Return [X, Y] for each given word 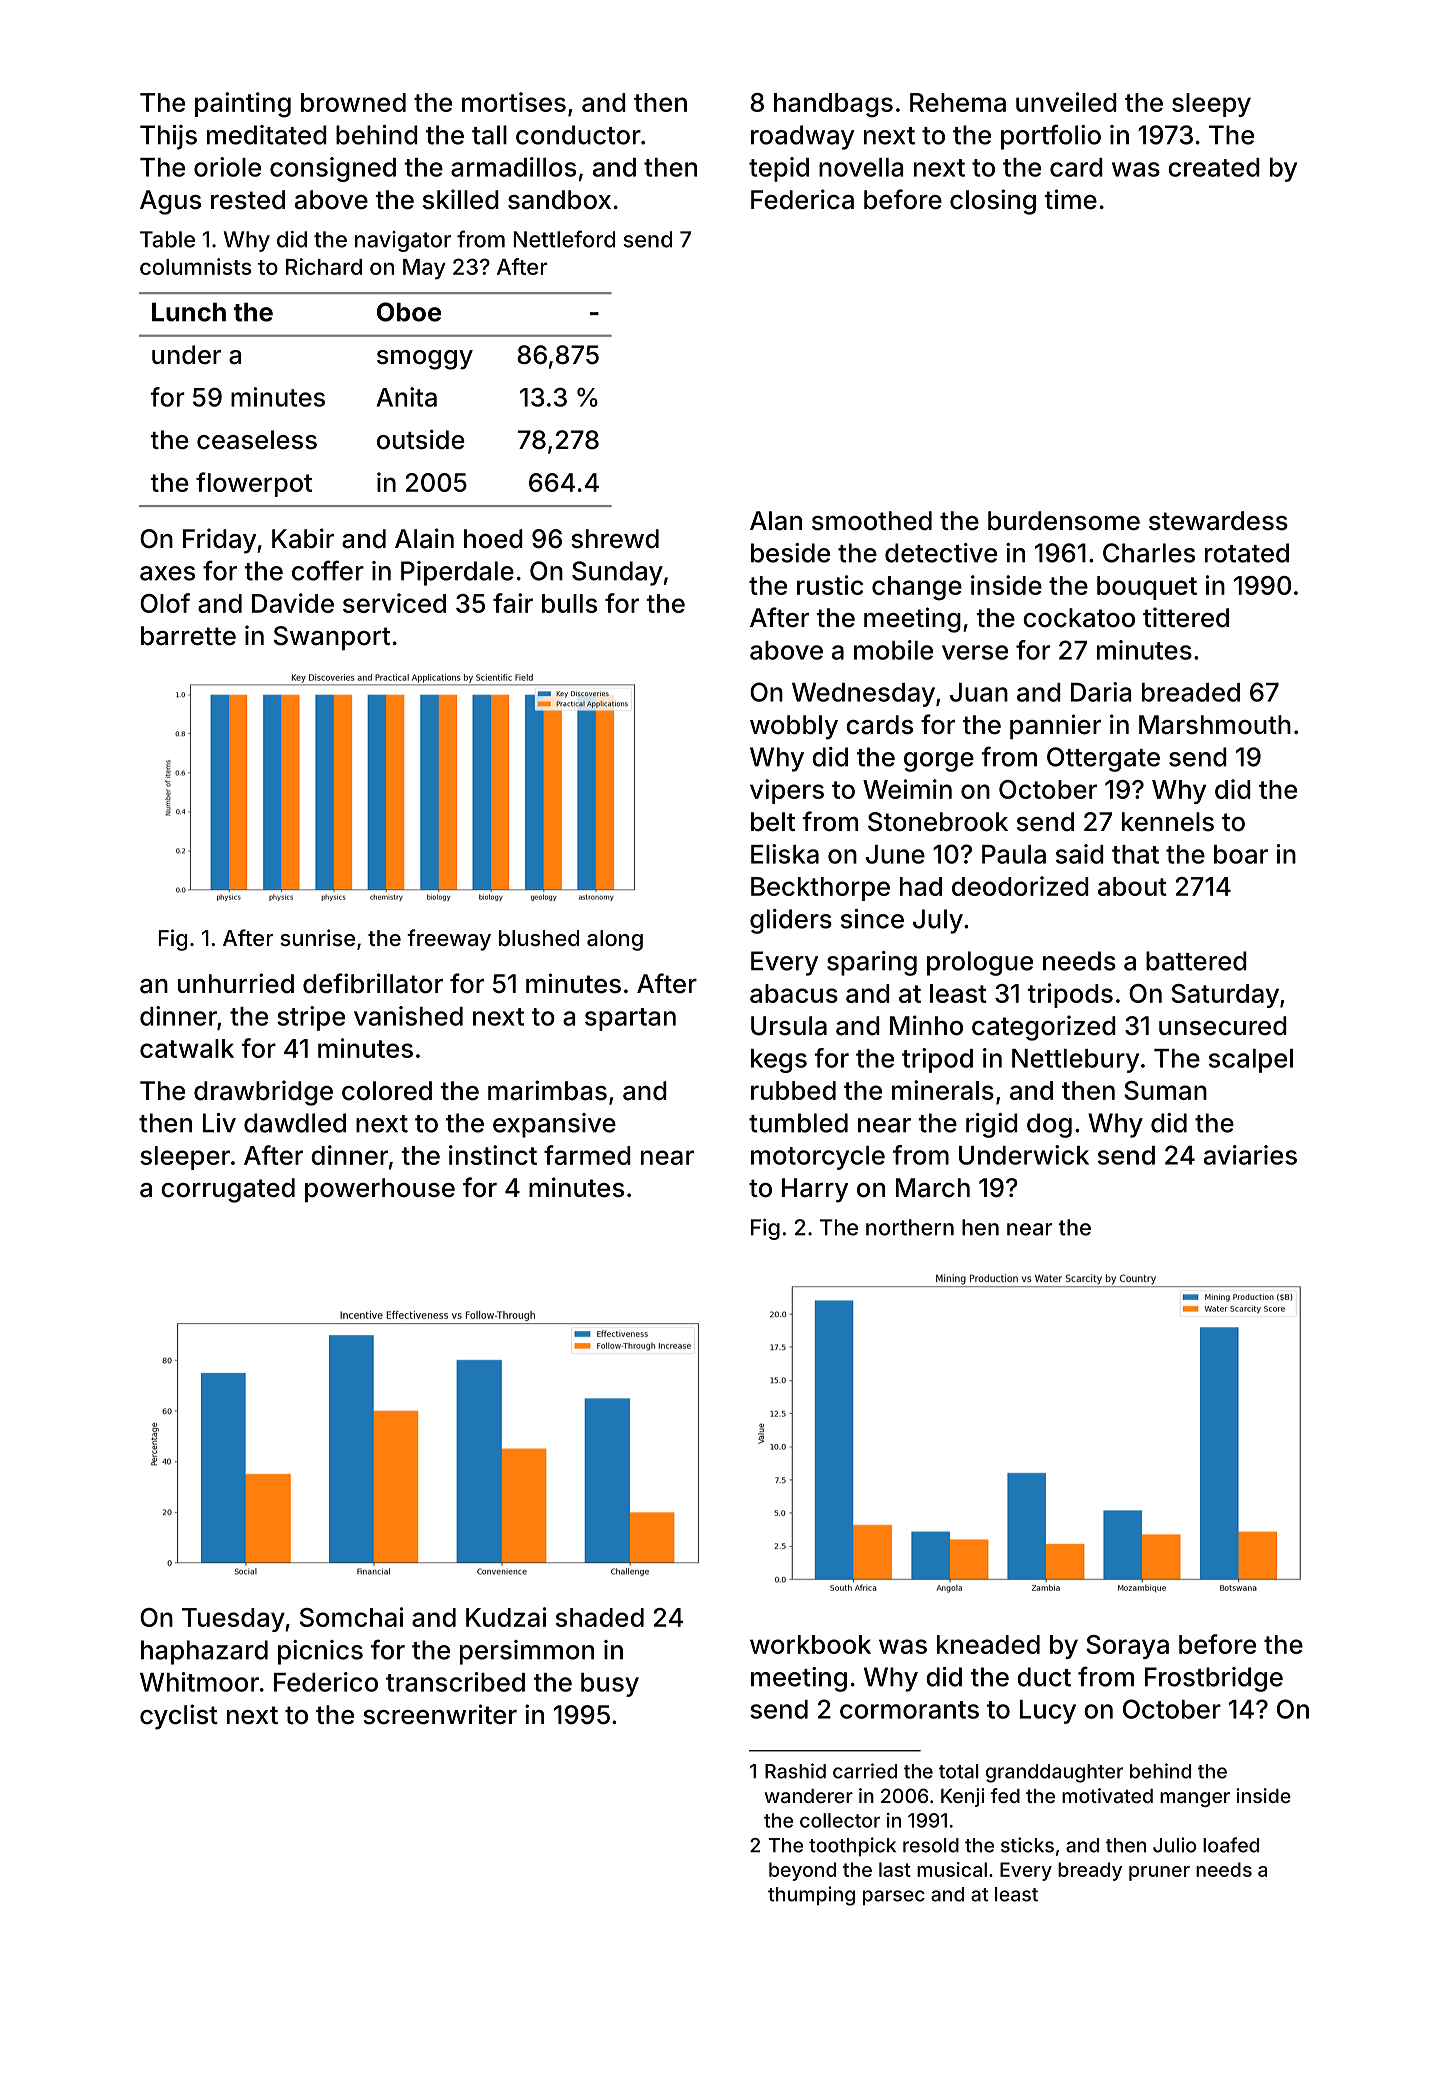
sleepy [1211, 105]
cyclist [179, 1717]
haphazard [204, 1652]
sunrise [317, 937]
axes [167, 573]
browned [353, 102]
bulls [569, 603]
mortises [514, 102]
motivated [1107, 1795]
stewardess [1218, 521]
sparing [872, 963]
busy [610, 1685]
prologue [980, 963]
